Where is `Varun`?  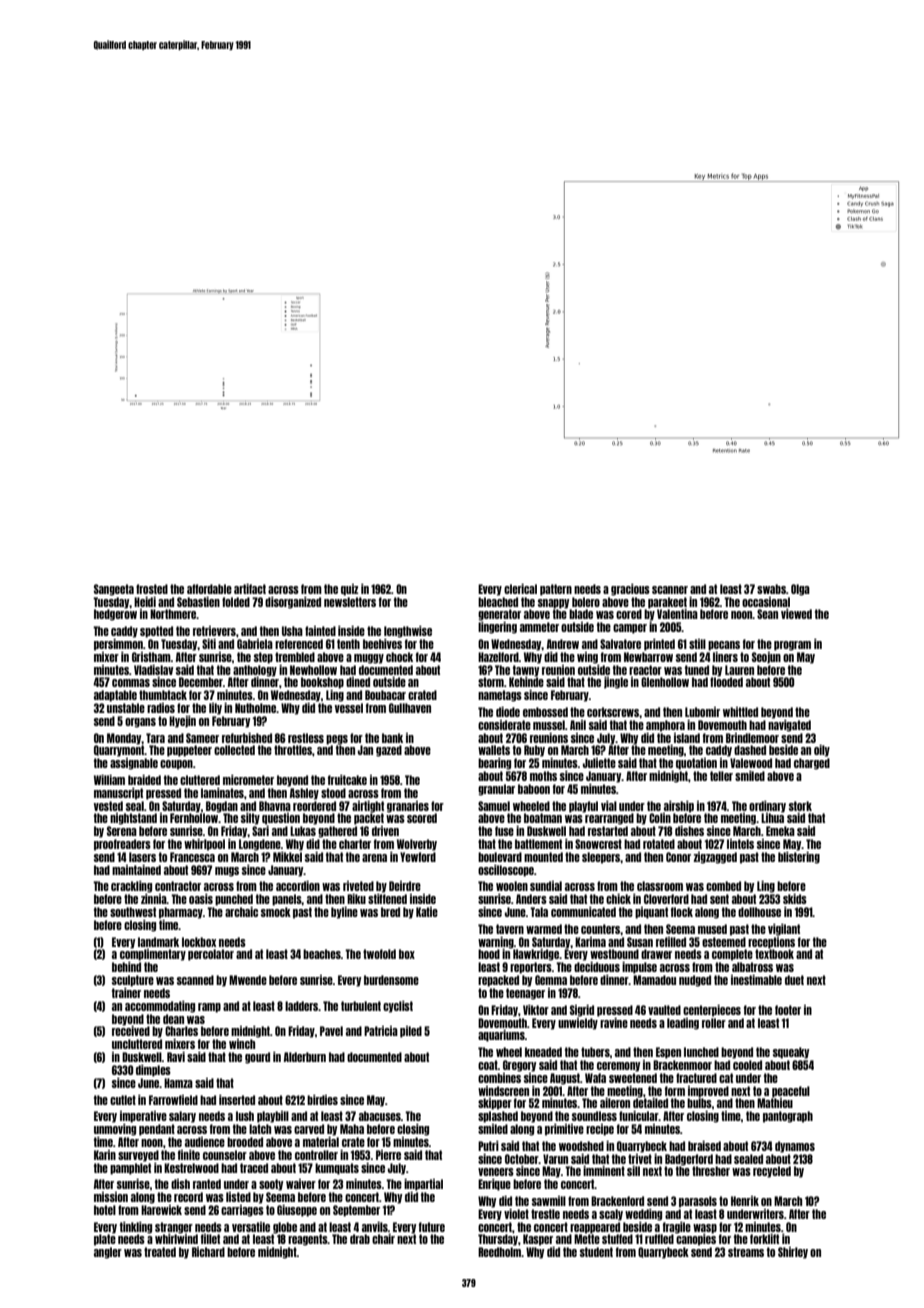
Varun is located at coordinates (555, 1159).
